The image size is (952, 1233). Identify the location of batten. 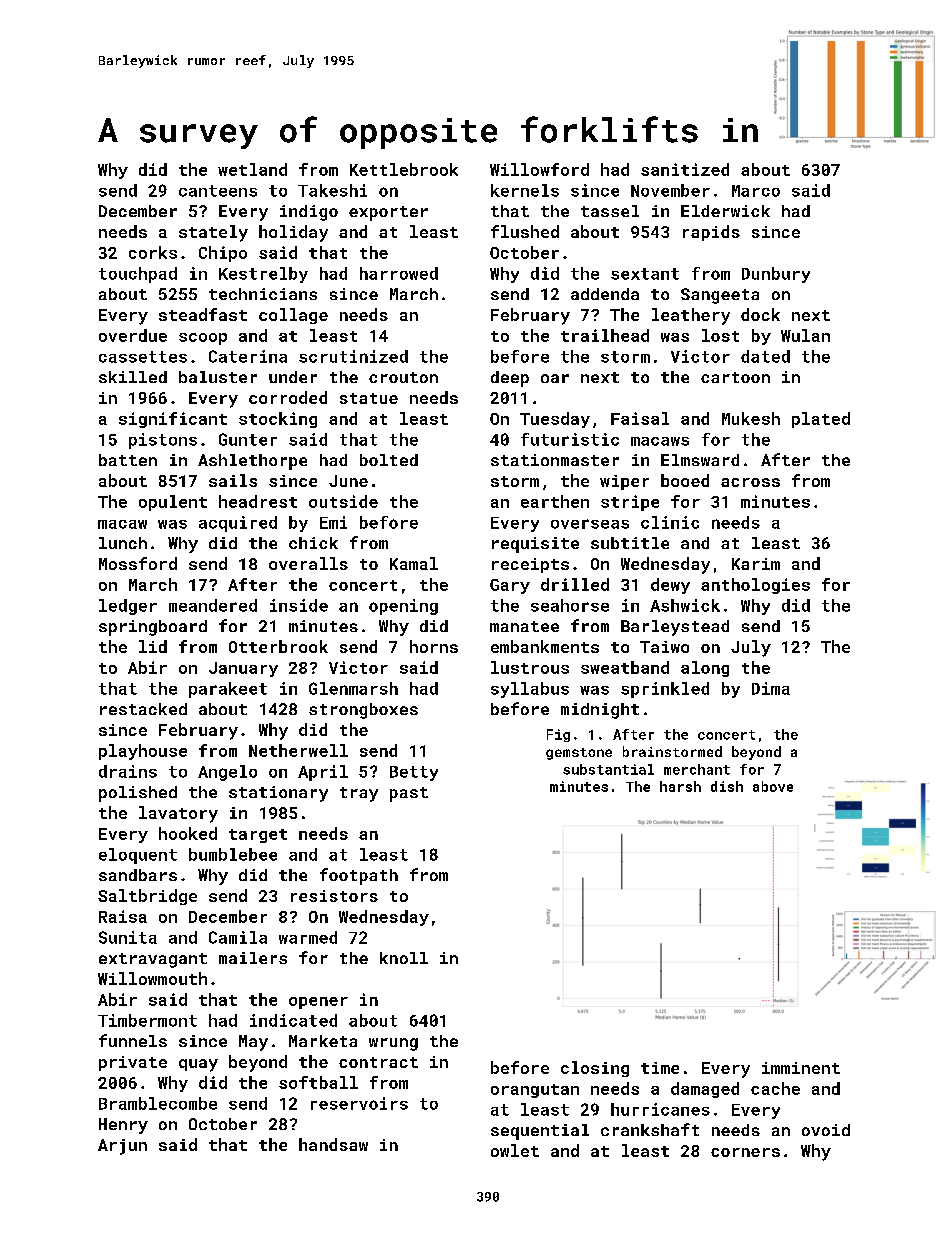
(128, 460).
